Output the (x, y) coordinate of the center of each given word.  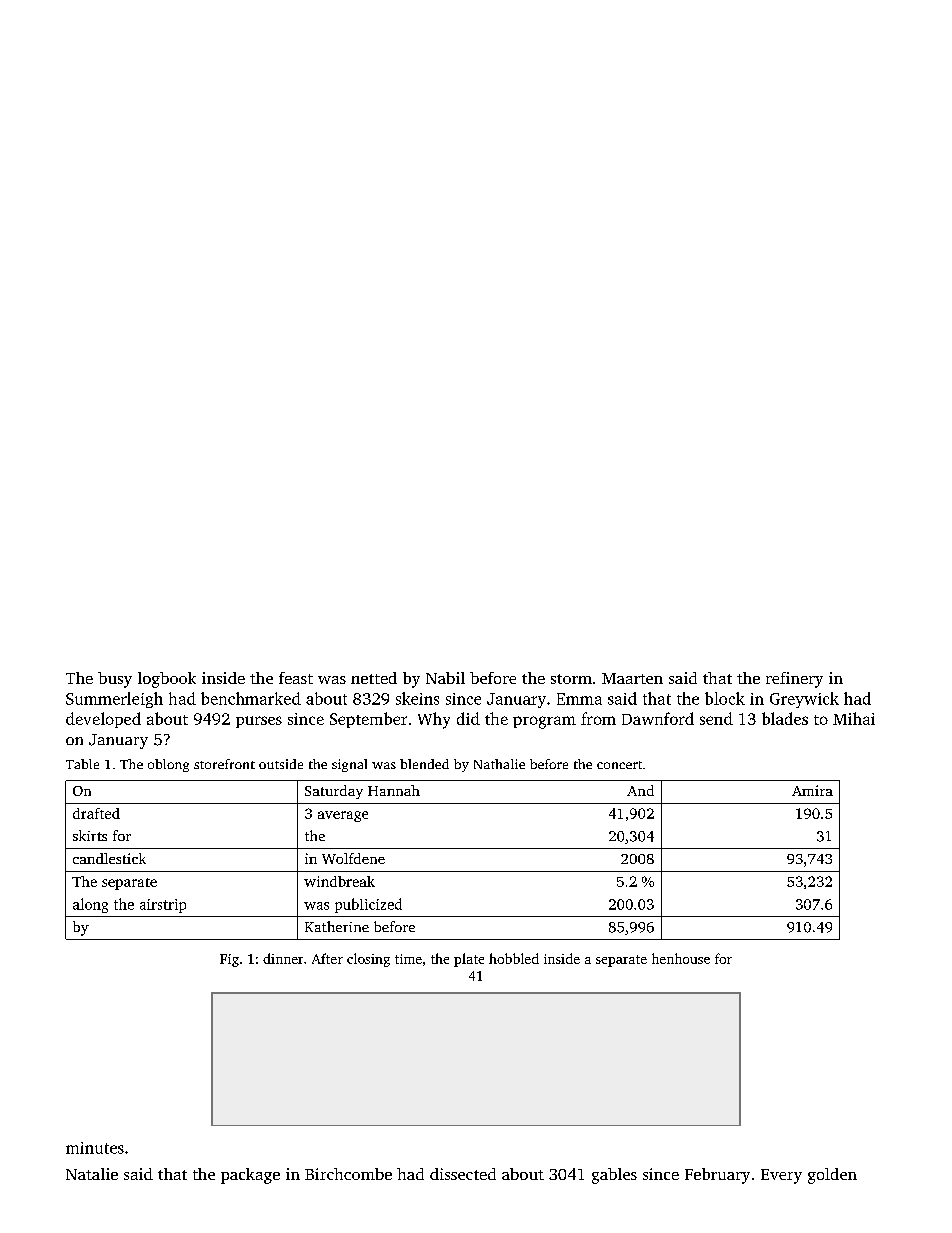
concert (619, 765)
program (544, 722)
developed (103, 720)
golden (832, 1176)
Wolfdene (353, 858)
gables (614, 1176)
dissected (463, 1174)
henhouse (681, 958)
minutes (95, 1148)
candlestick (109, 858)
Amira (812, 790)
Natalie (92, 1174)
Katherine (337, 926)
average (343, 816)
